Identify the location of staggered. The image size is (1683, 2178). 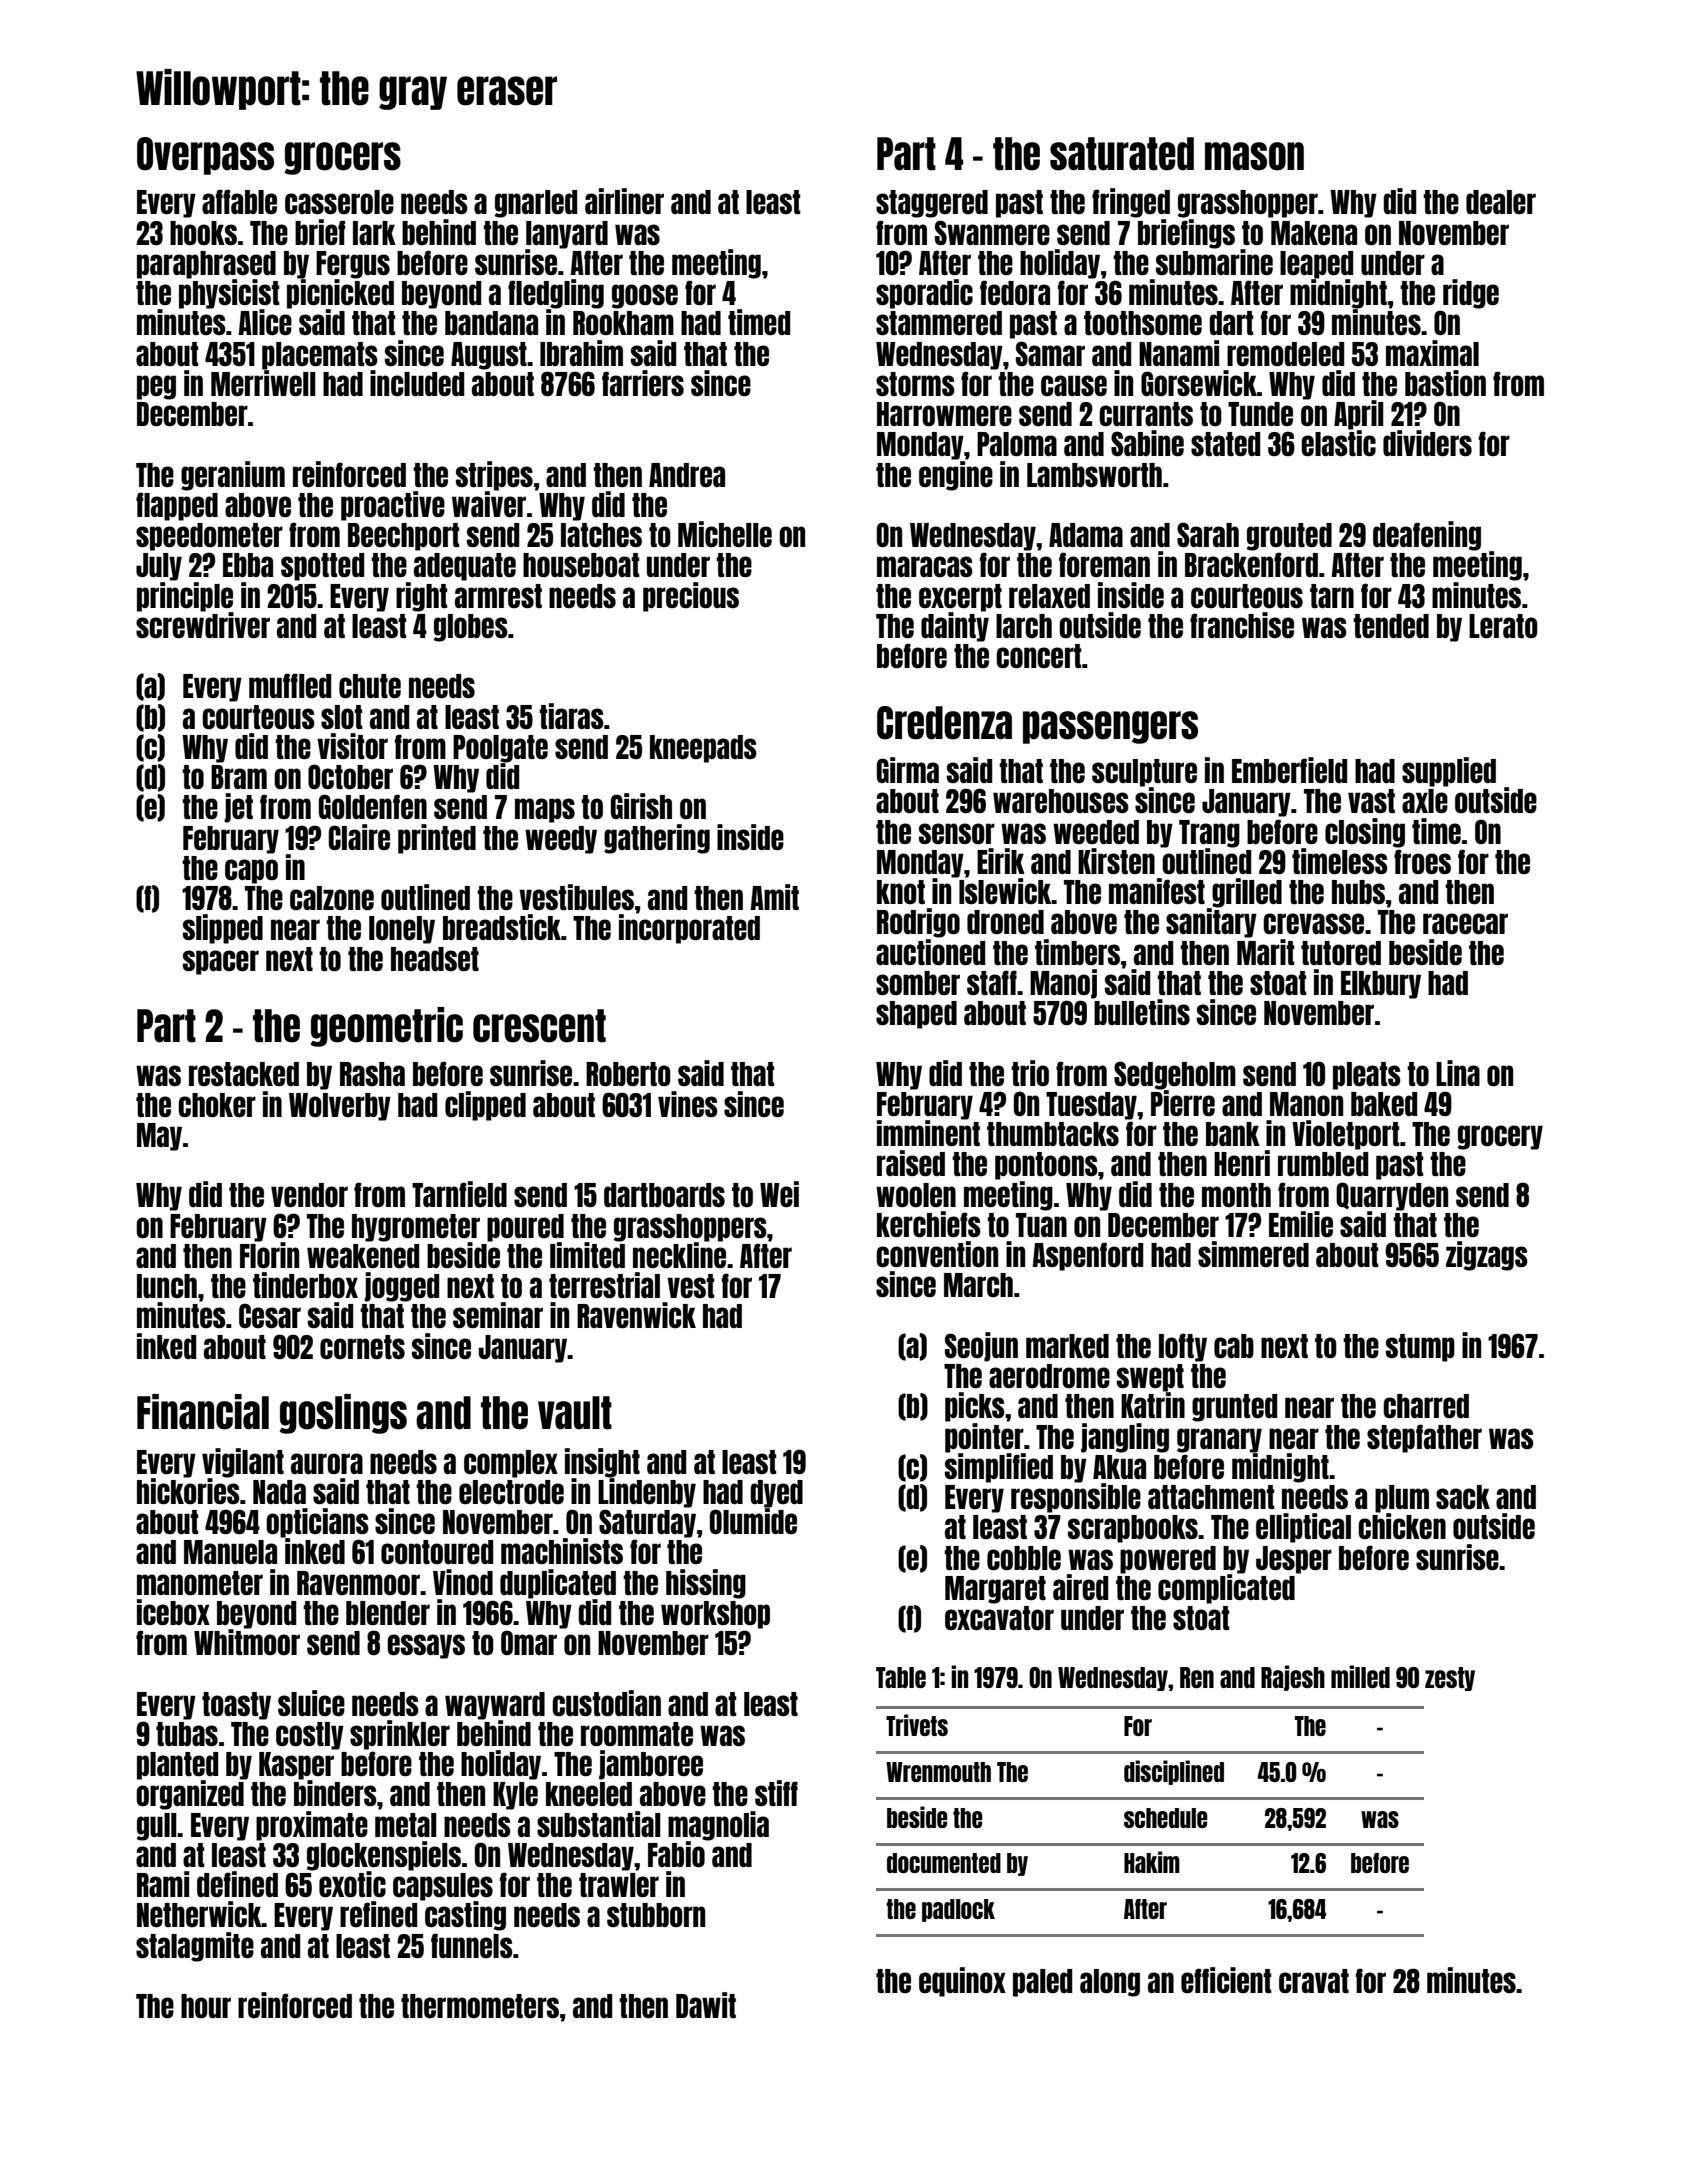
(932, 204).
